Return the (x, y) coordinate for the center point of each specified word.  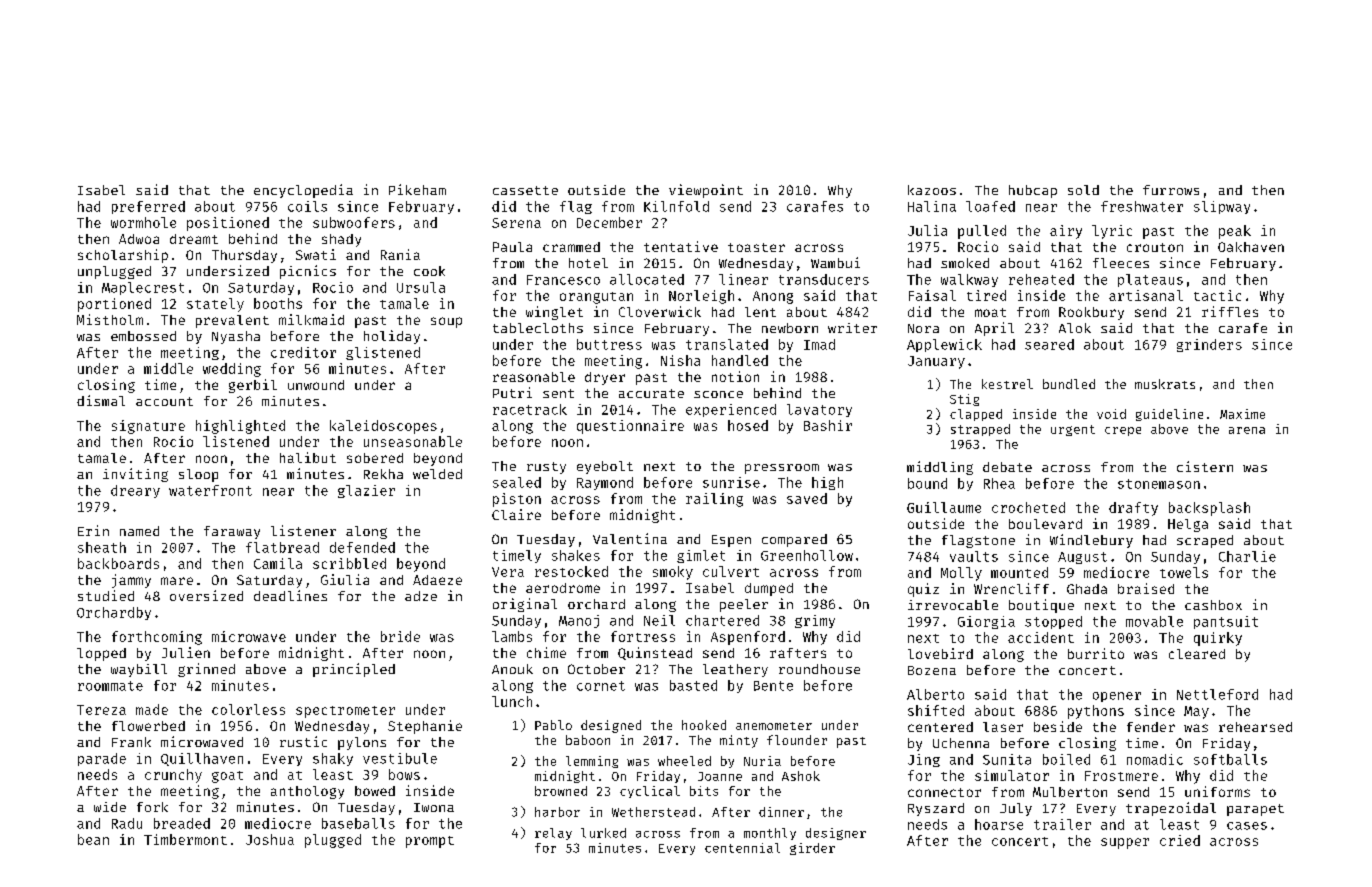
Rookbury (1091, 313)
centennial (742, 848)
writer (852, 328)
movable (1154, 621)
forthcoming (157, 638)
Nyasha (236, 337)
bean (93, 839)
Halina (932, 206)
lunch (512, 701)
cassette (525, 190)
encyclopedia (303, 191)
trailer (1062, 824)
